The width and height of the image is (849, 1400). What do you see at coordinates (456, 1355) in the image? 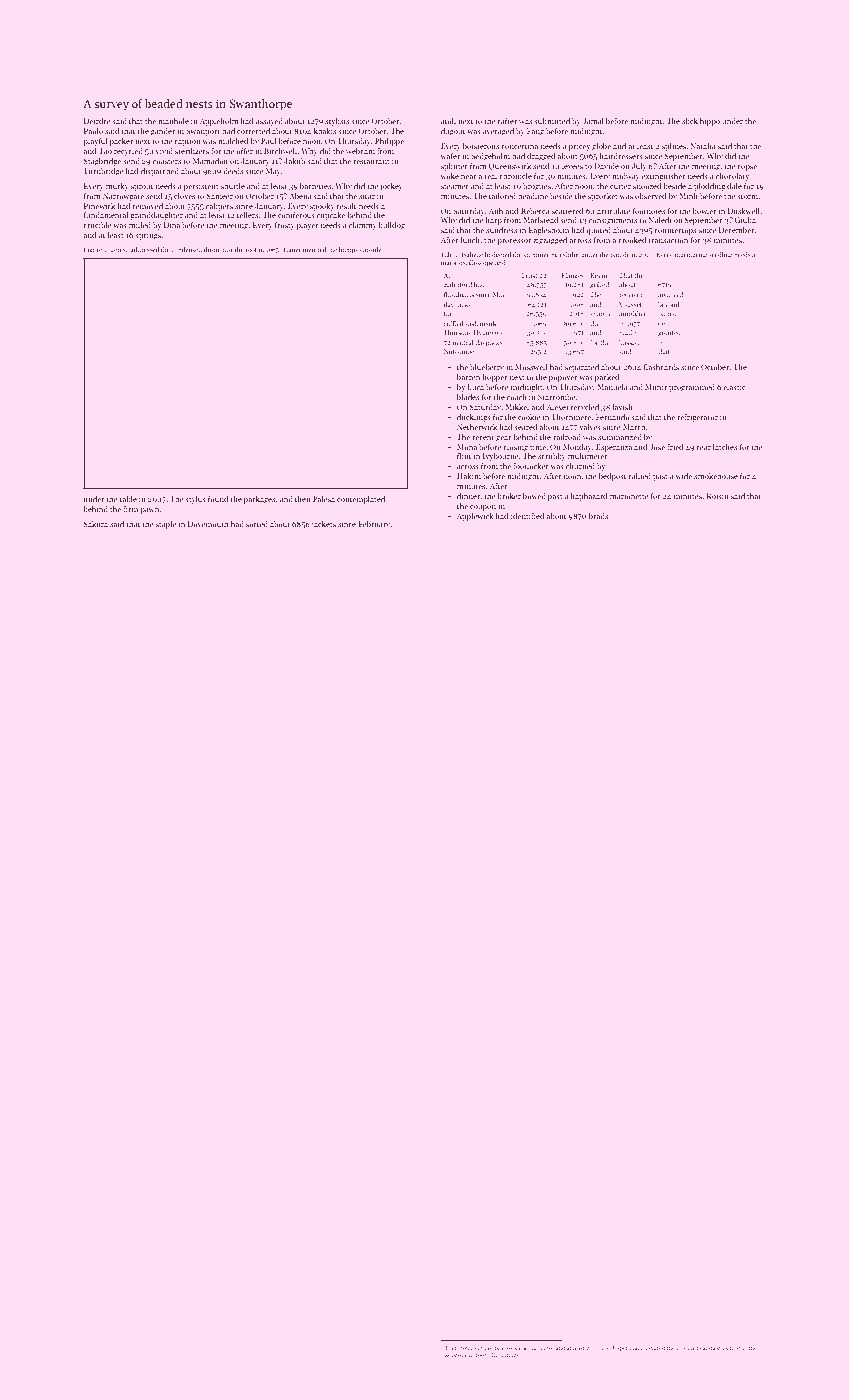
I see `keystone` at bounding box center [456, 1355].
